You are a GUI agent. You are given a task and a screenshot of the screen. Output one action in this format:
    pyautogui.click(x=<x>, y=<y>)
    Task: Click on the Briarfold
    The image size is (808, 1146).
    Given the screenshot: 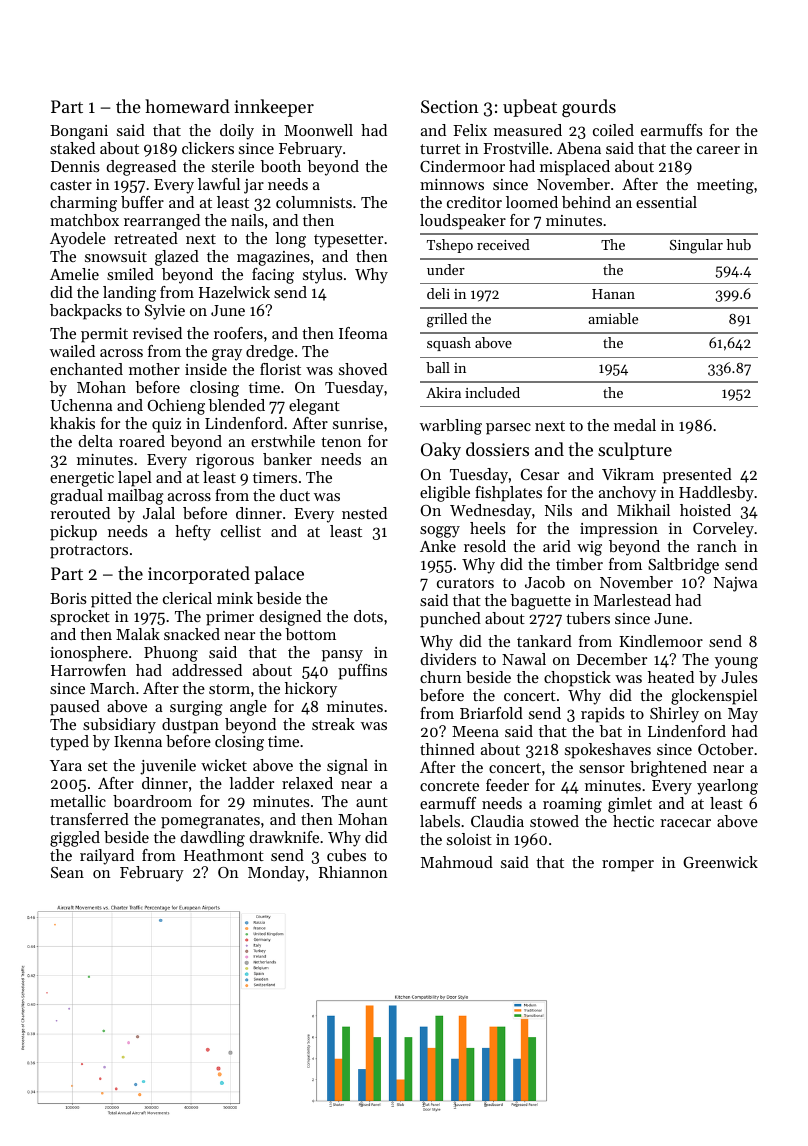 What is the action you would take?
    pyautogui.click(x=491, y=713)
